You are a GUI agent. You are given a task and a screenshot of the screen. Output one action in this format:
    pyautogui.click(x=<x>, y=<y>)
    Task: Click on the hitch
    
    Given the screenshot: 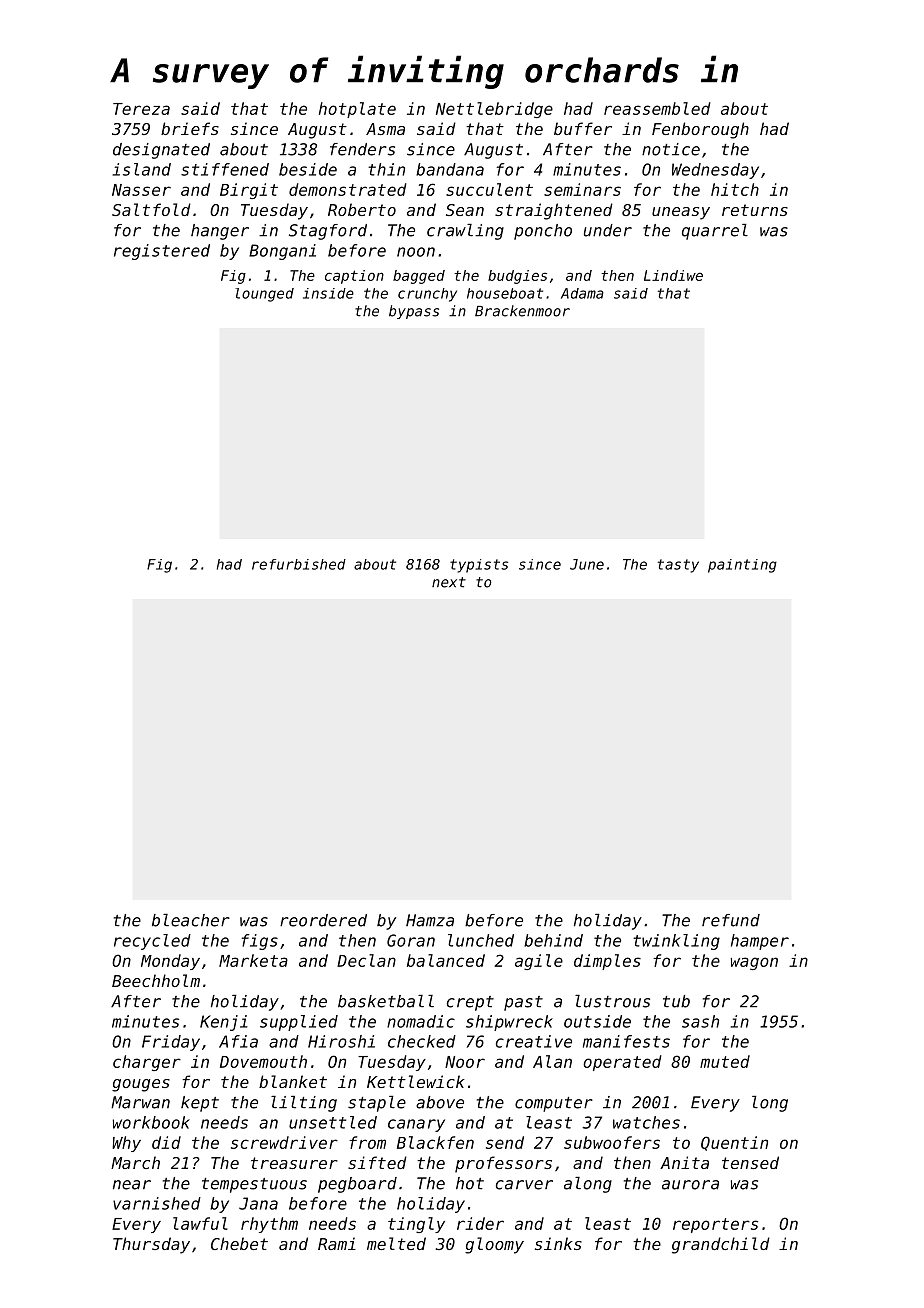 What is the action you would take?
    pyautogui.click(x=735, y=189)
